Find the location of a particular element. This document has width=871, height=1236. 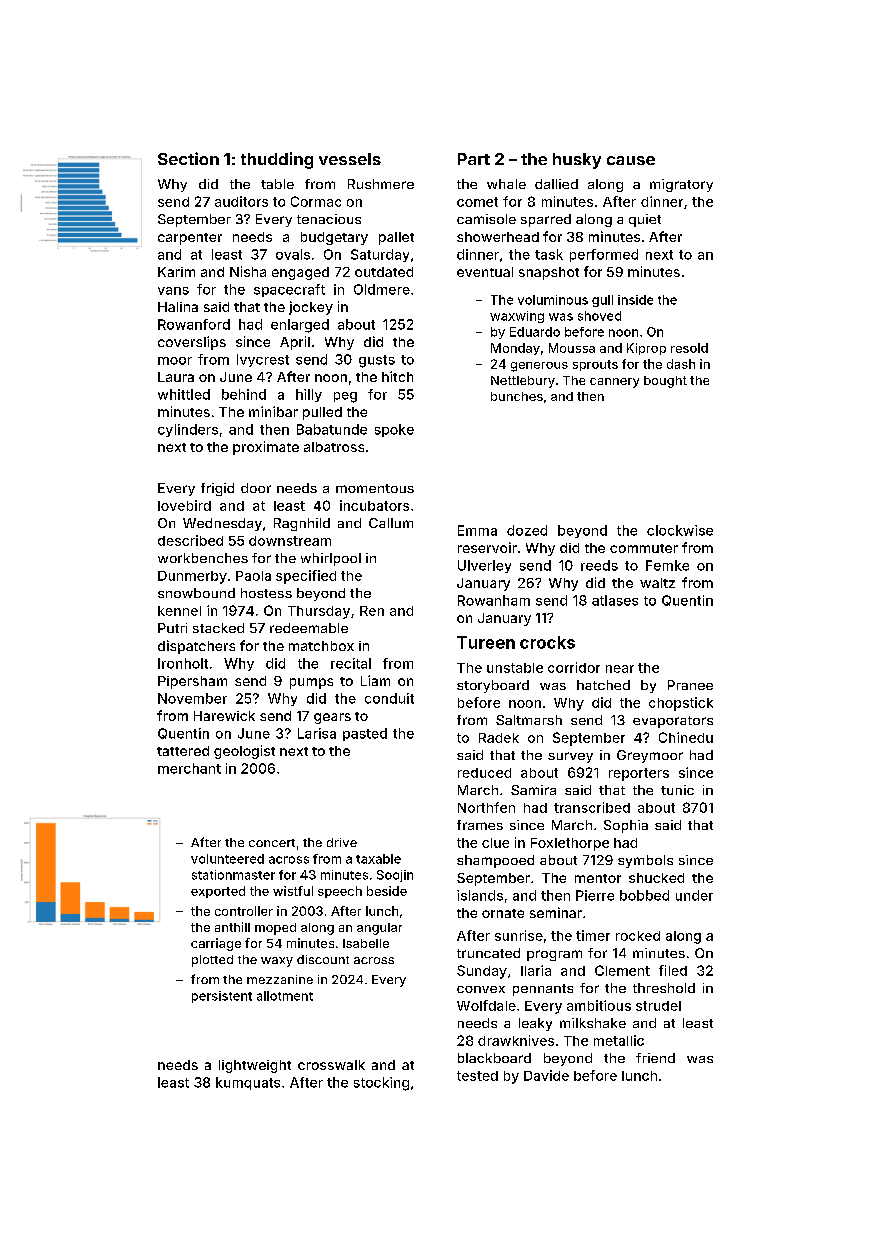

cannery is located at coordinates (614, 383).
